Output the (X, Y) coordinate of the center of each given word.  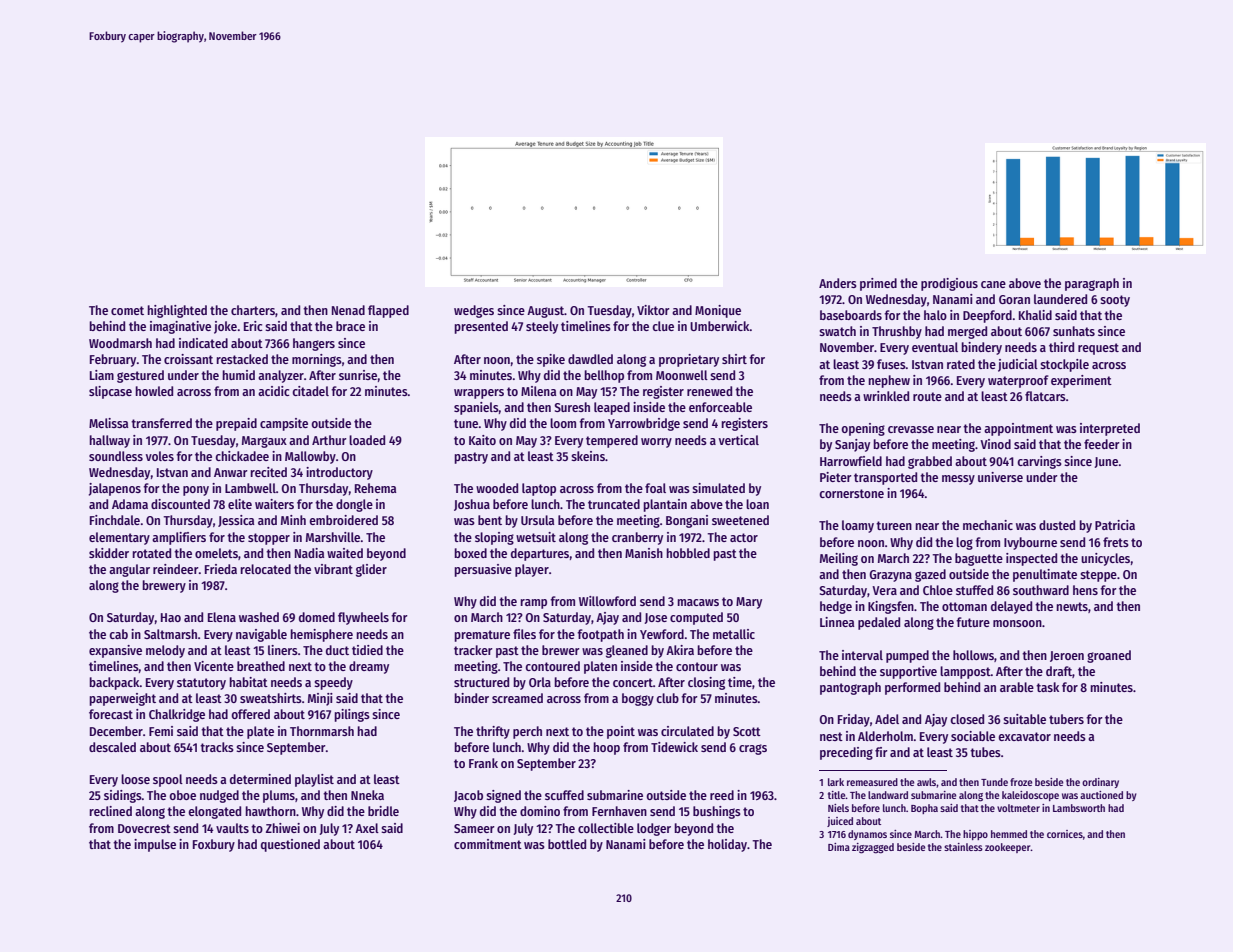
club (667, 698)
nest (831, 736)
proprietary (689, 360)
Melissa (108, 423)
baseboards (851, 315)
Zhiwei (283, 828)
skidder (109, 553)
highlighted (177, 311)
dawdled (590, 359)
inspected (1031, 559)
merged (967, 332)
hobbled (688, 553)
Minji (320, 699)
